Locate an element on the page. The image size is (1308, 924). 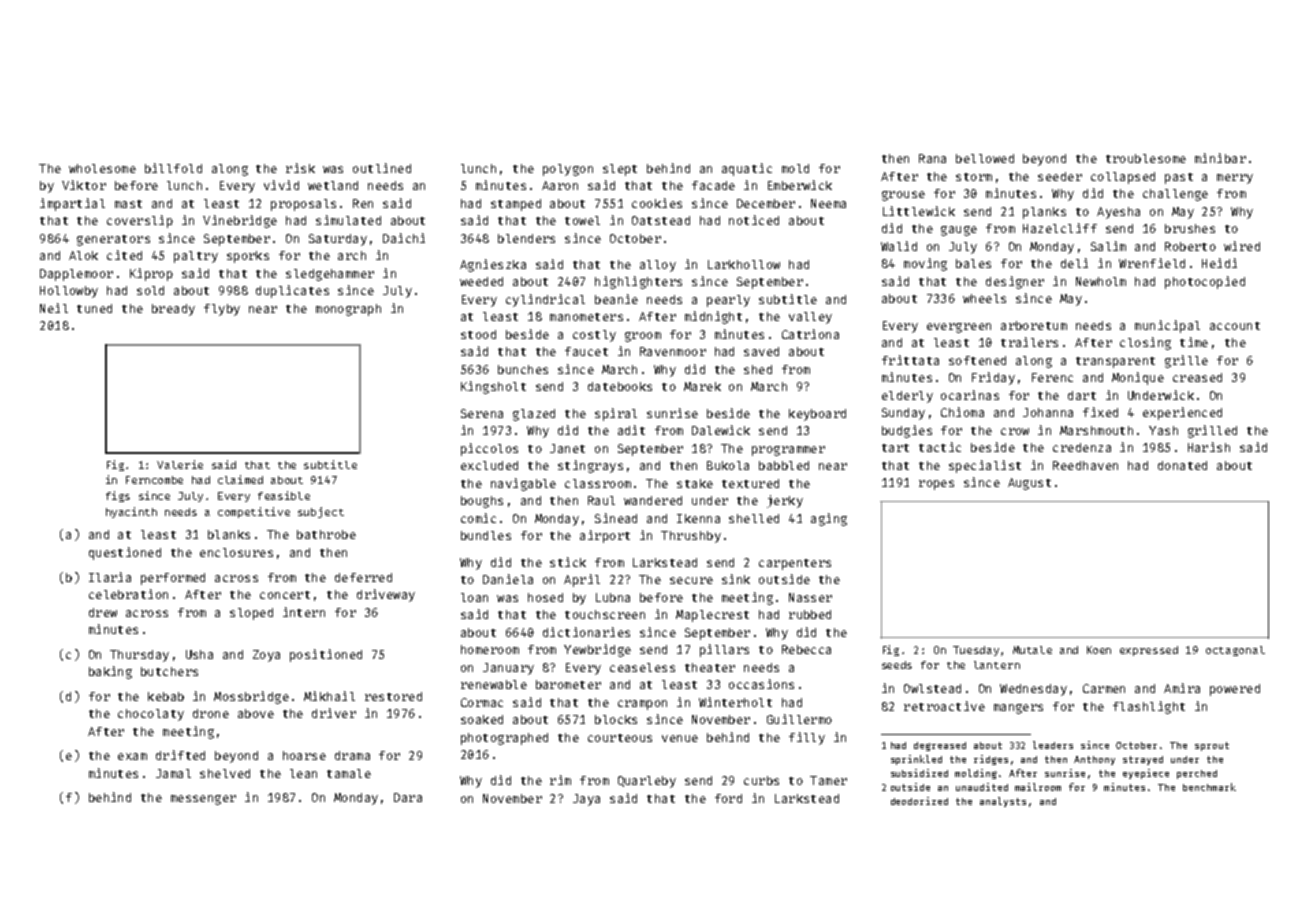
valley is located at coordinates (810, 318).
